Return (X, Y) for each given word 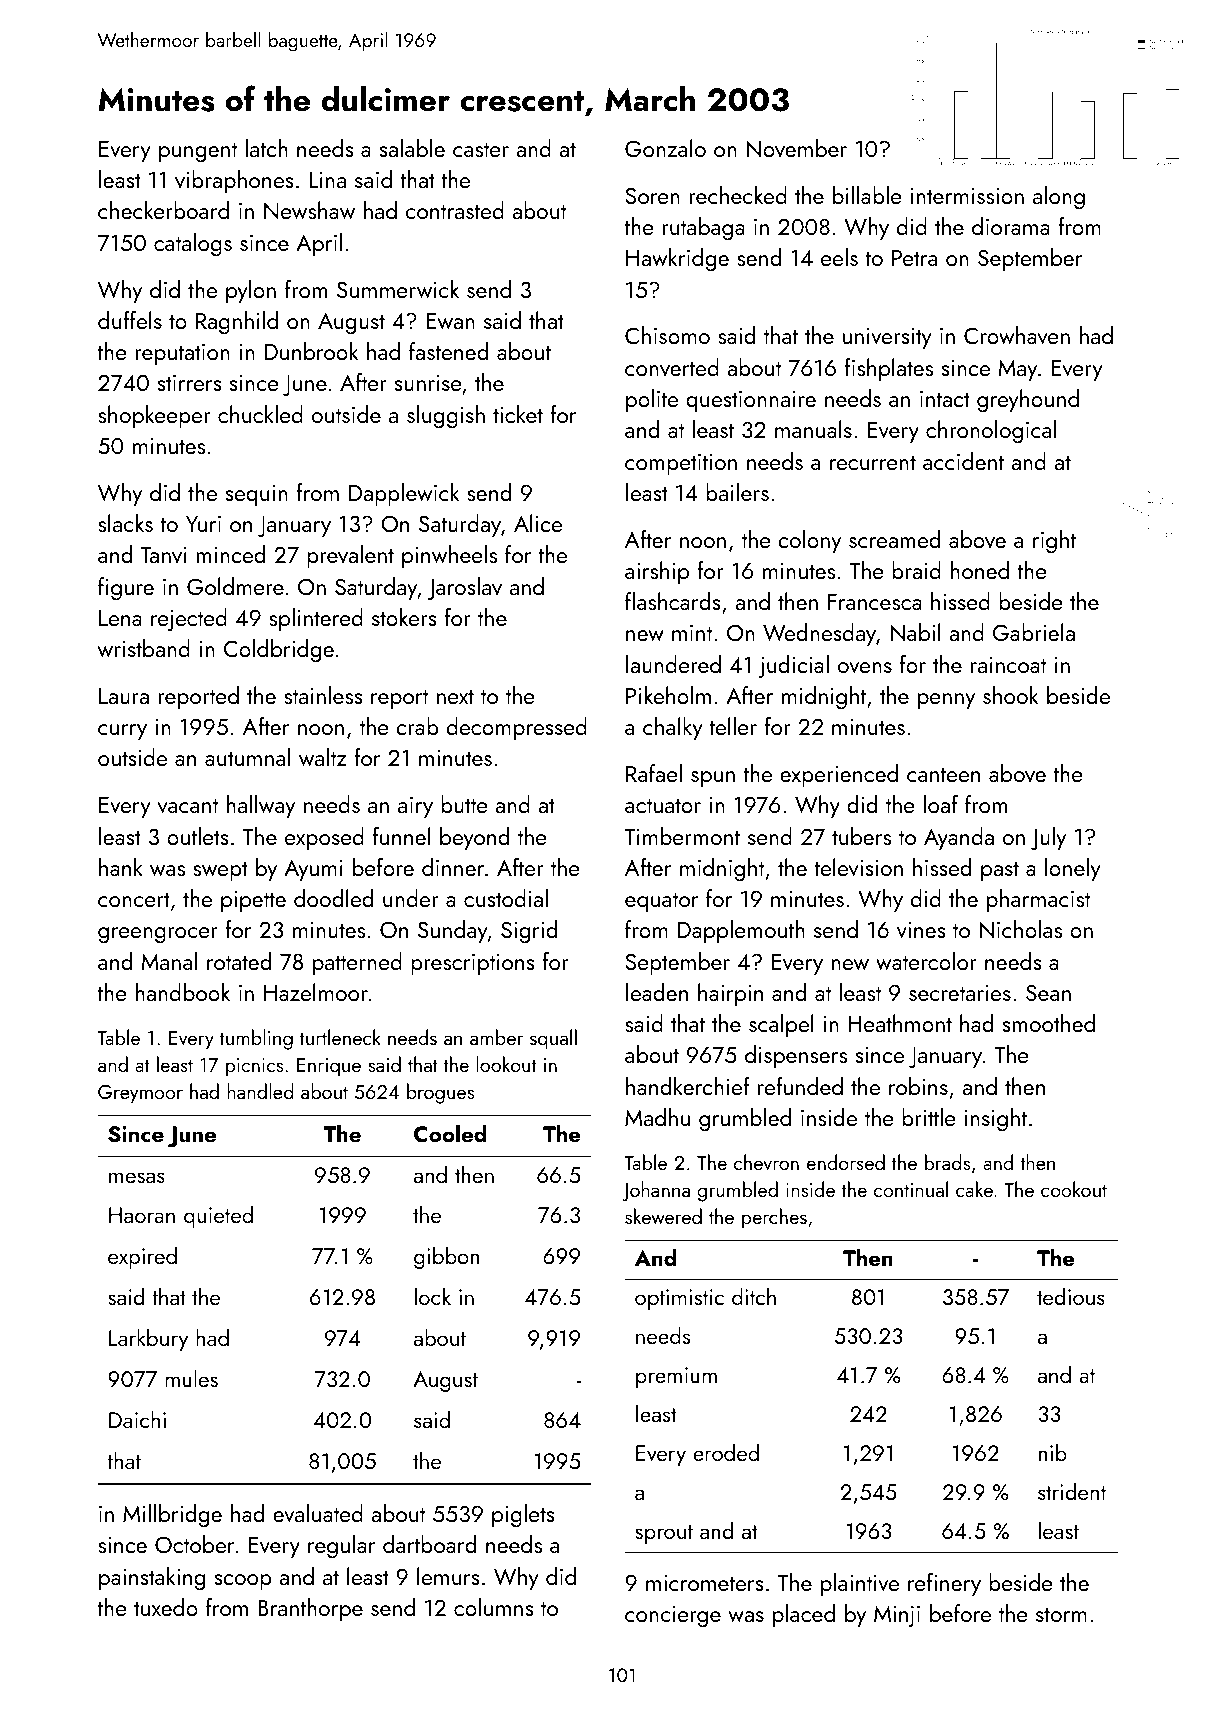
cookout (1074, 1189)
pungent (198, 152)
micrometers (705, 1583)
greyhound (1028, 401)
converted (672, 367)
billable (867, 195)
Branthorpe (310, 1609)
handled (260, 1091)
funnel (402, 836)
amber (496, 1037)
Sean (1048, 992)
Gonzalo (665, 148)
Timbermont (682, 836)
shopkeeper (154, 416)
